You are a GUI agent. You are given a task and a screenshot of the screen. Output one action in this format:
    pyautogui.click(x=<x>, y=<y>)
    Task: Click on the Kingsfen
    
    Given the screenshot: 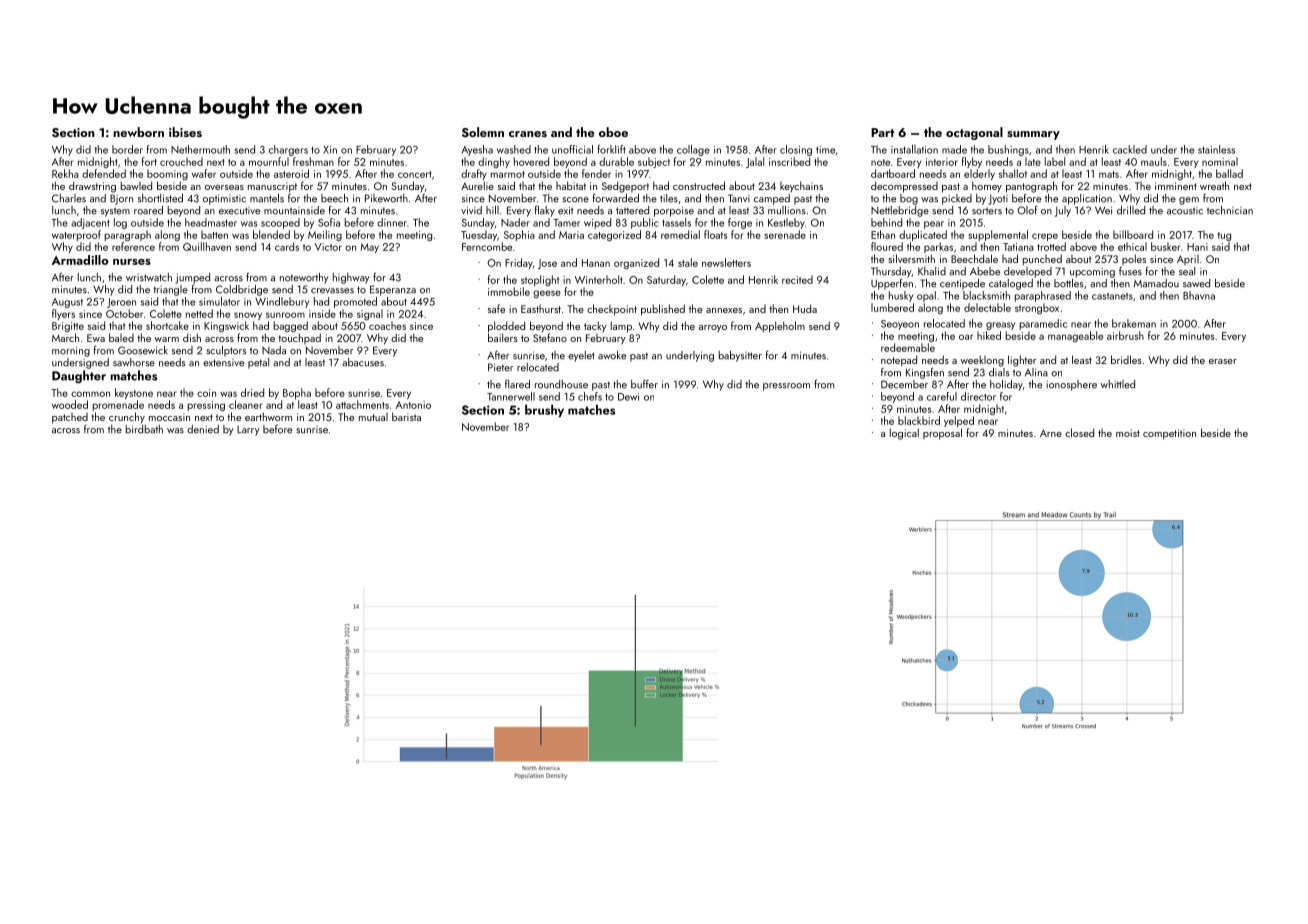 What is the action you would take?
    pyautogui.click(x=925, y=373)
